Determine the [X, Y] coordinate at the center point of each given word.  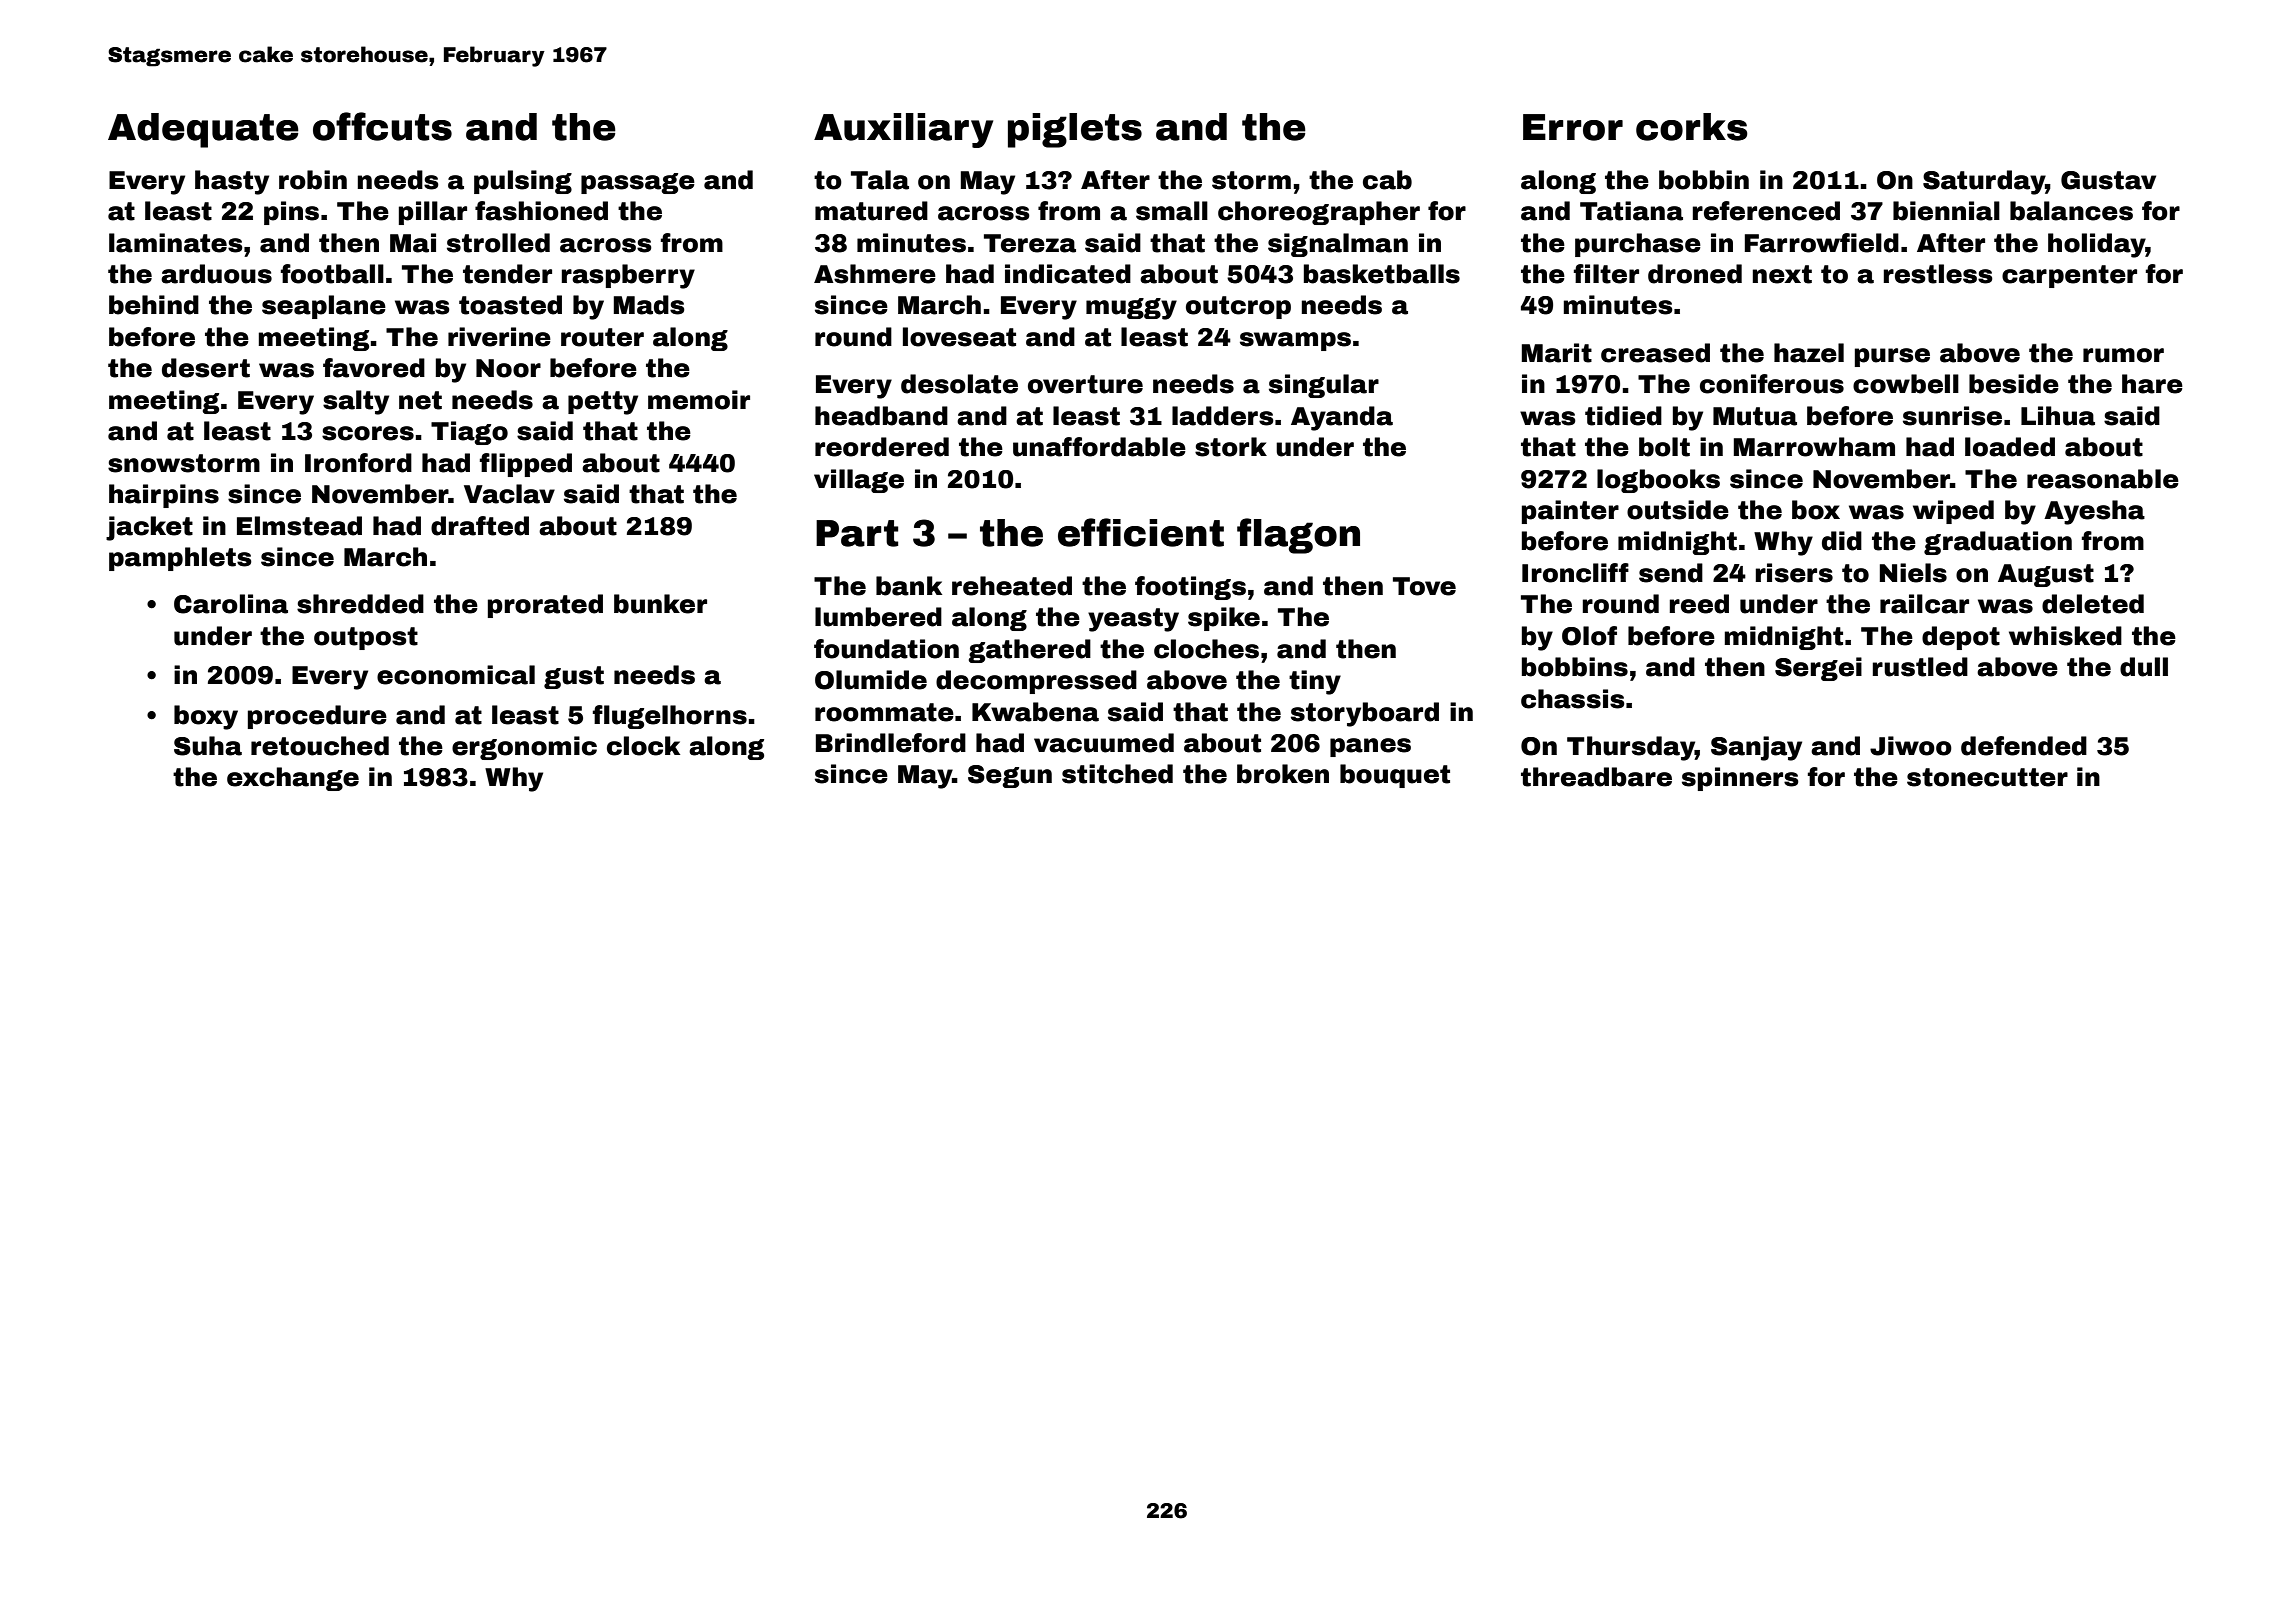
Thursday [1631, 748]
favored [374, 368]
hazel [1809, 353]
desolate [959, 384]
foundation [886, 649]
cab [1387, 180]
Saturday [1984, 182]
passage [638, 183]
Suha [208, 746]
